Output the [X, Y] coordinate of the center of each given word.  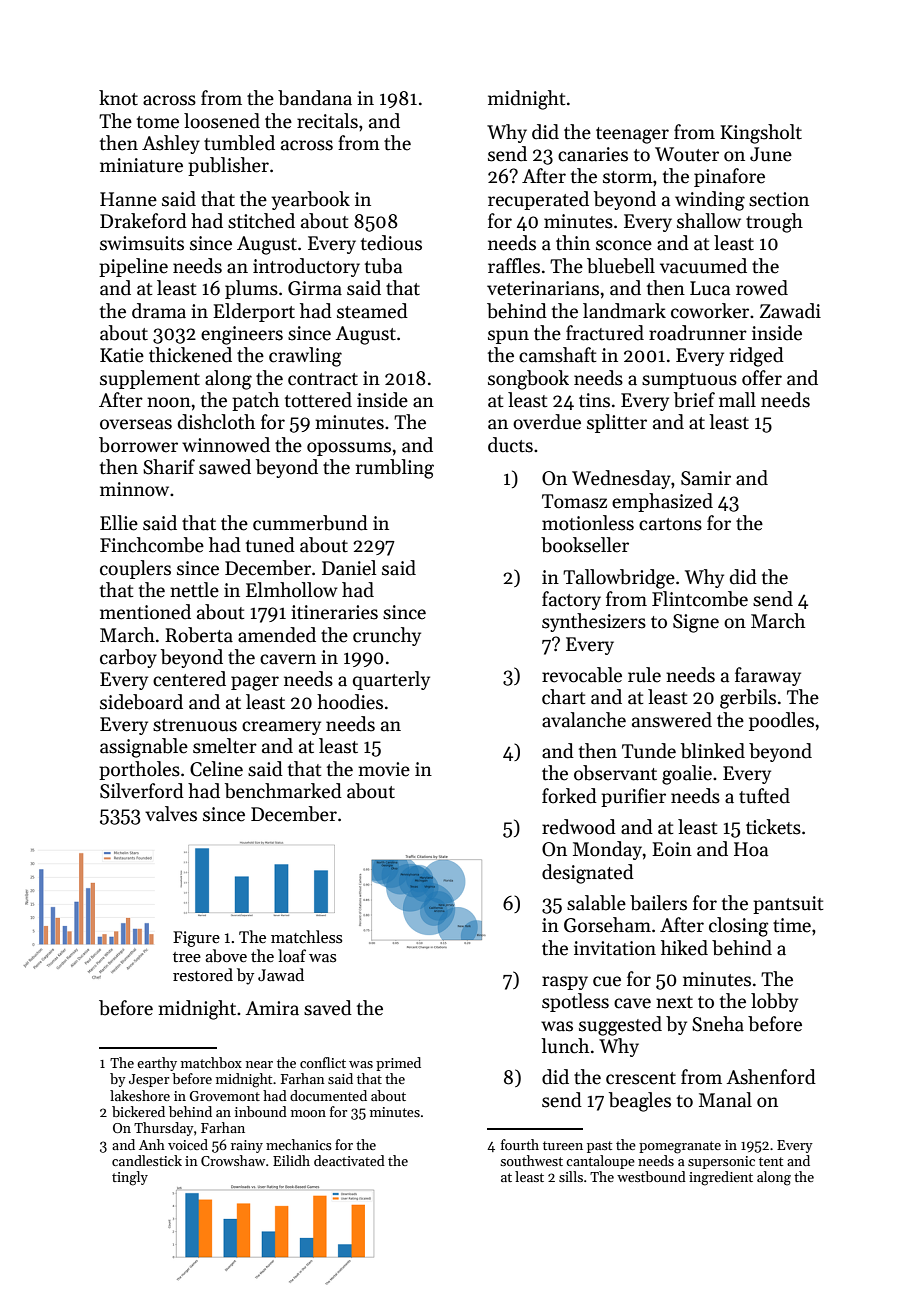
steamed [372, 311]
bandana [315, 98]
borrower [138, 445]
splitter [617, 423]
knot [118, 98]
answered [672, 720]
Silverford [142, 791]
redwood [579, 827]
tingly [130, 1178]
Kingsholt [761, 134]
